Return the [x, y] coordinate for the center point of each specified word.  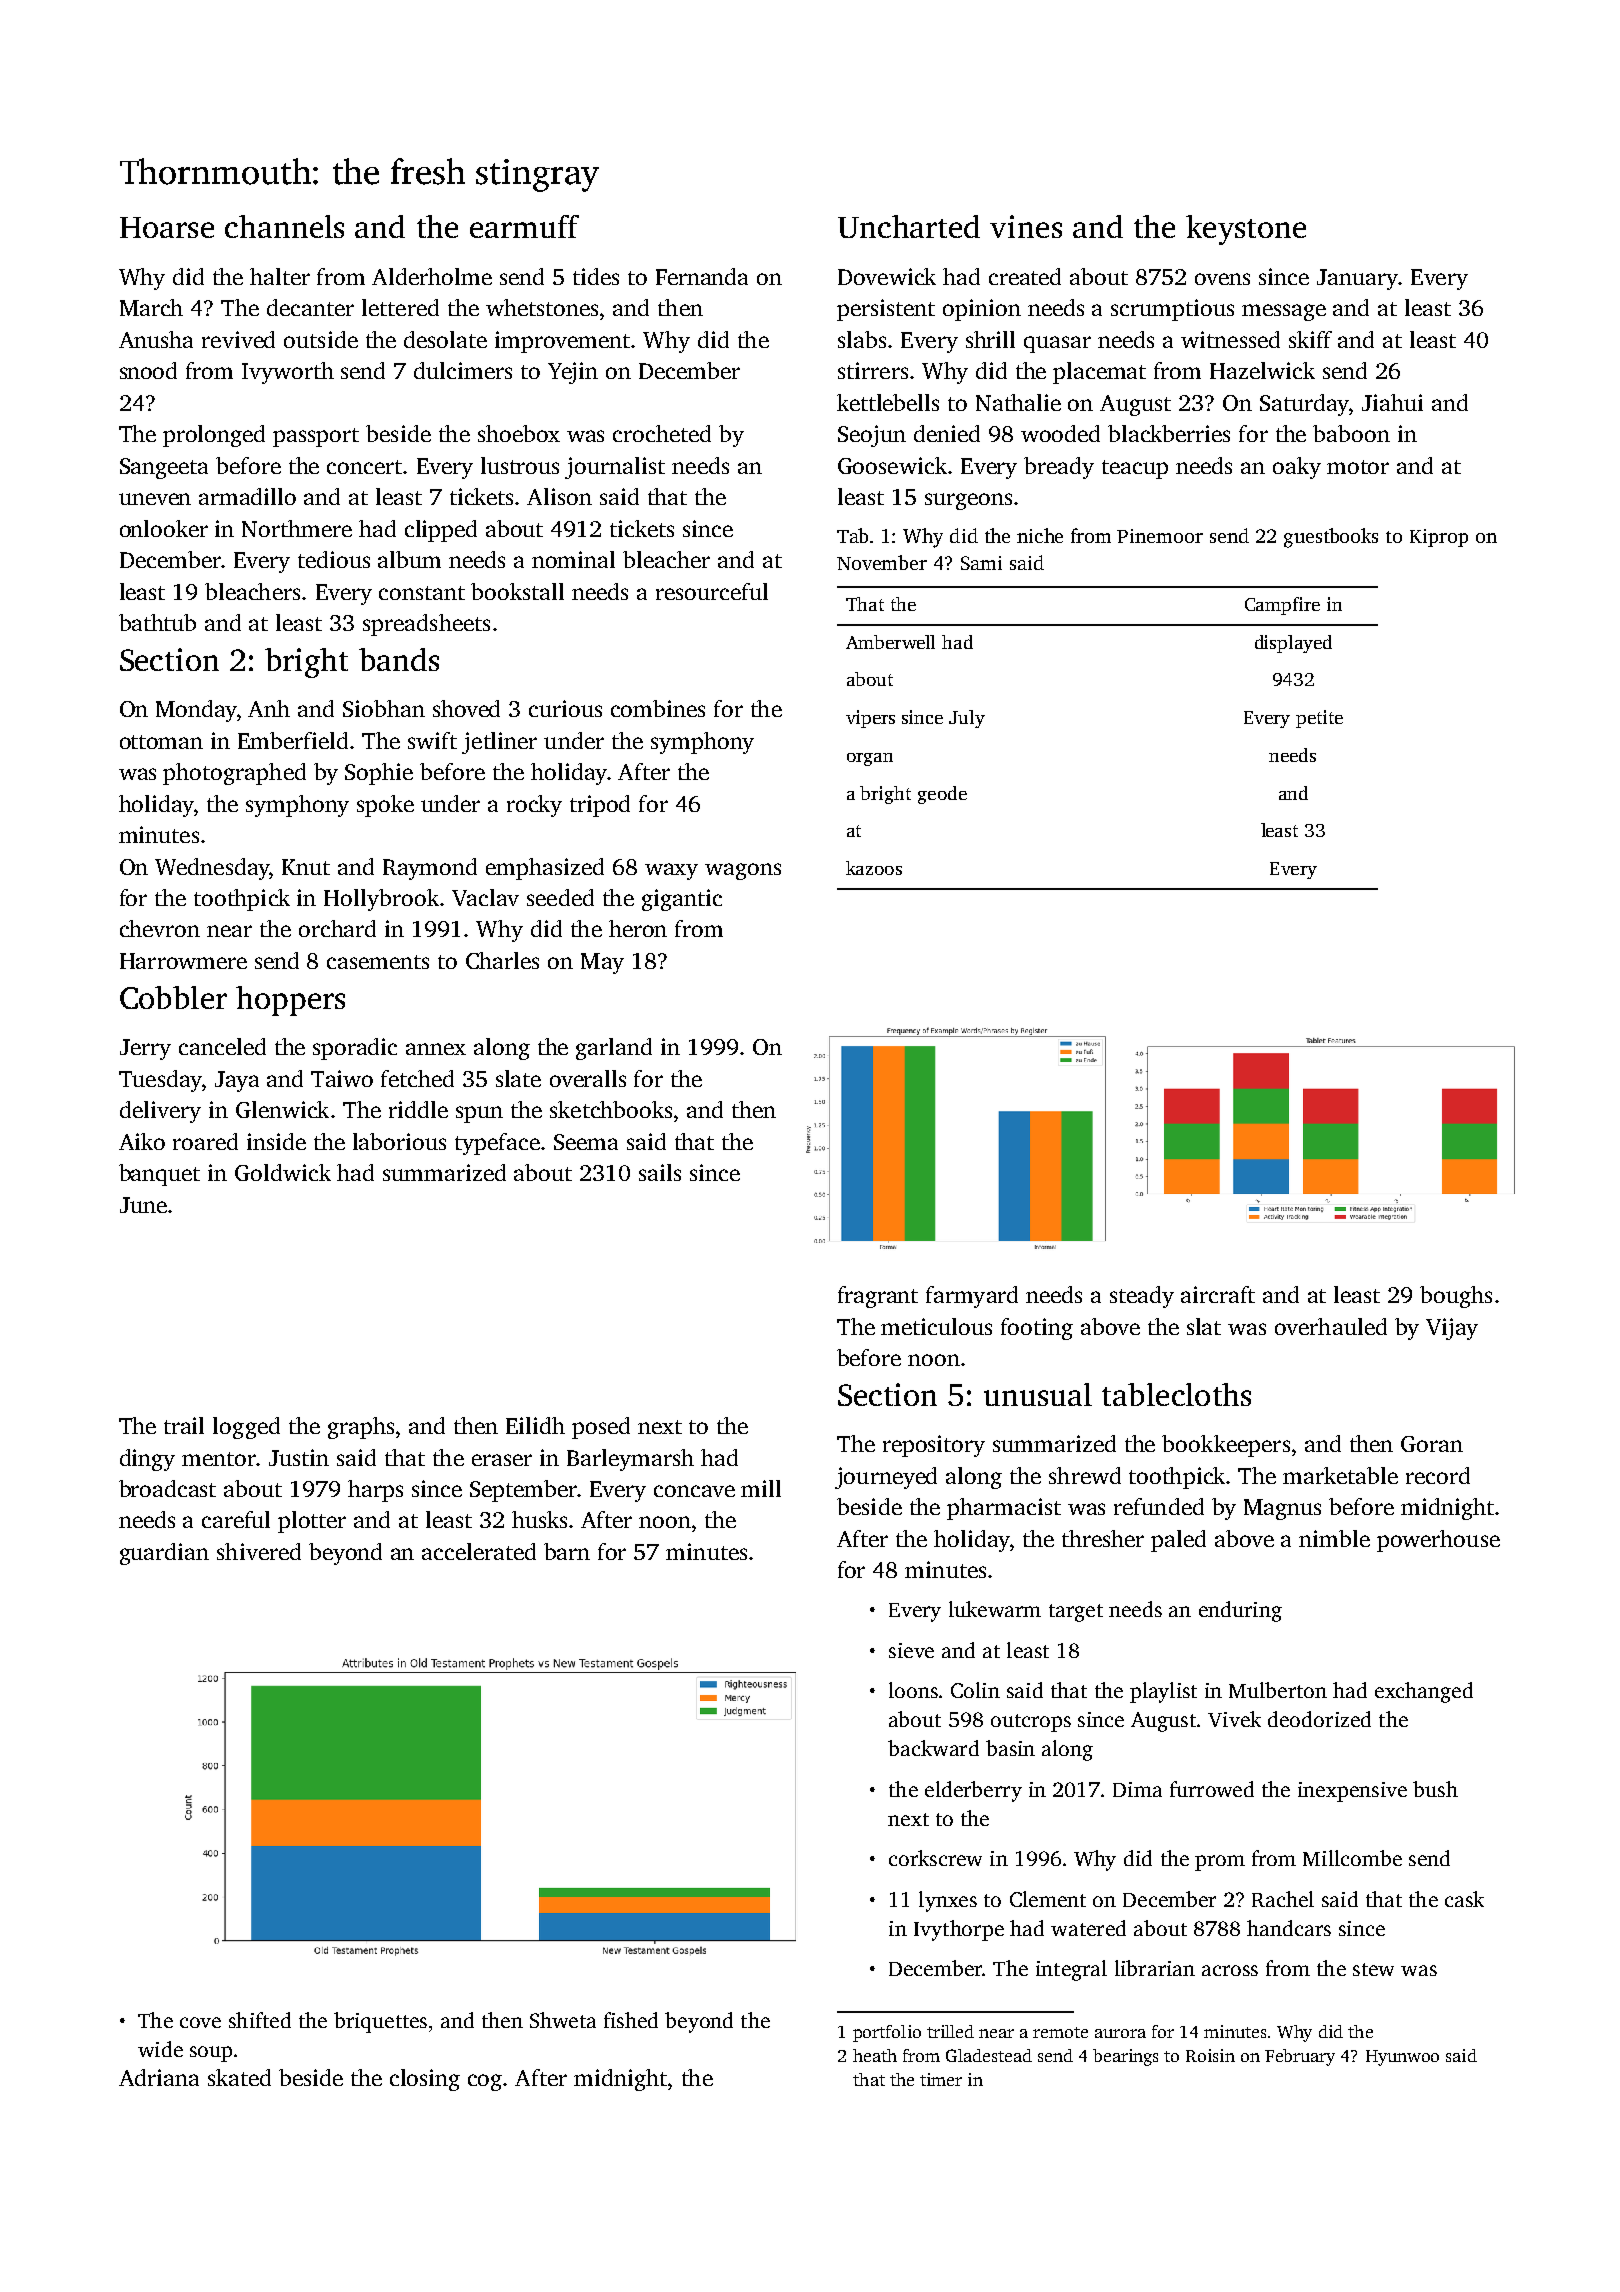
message [1284, 312]
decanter [310, 307]
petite [1319, 719]
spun [479, 1114]
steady [1142, 1297]
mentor [219, 1459]
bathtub [157, 622]
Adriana [159, 2077]
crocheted [662, 433]
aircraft [1218, 1294]
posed [601, 1428]
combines [658, 708]
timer [941, 2079]
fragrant [878, 1297]
